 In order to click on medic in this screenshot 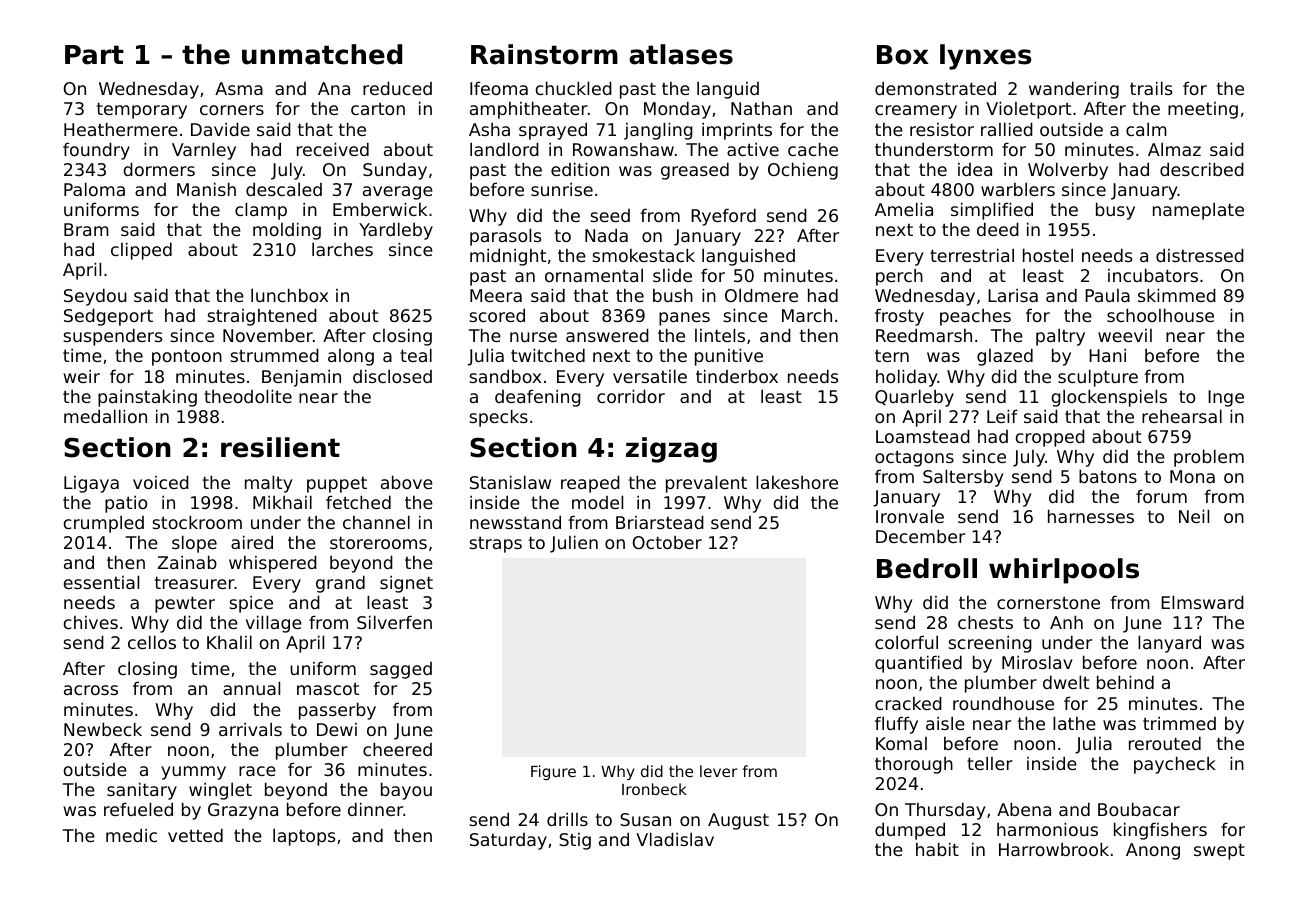, I will do `click(131, 835)`.
